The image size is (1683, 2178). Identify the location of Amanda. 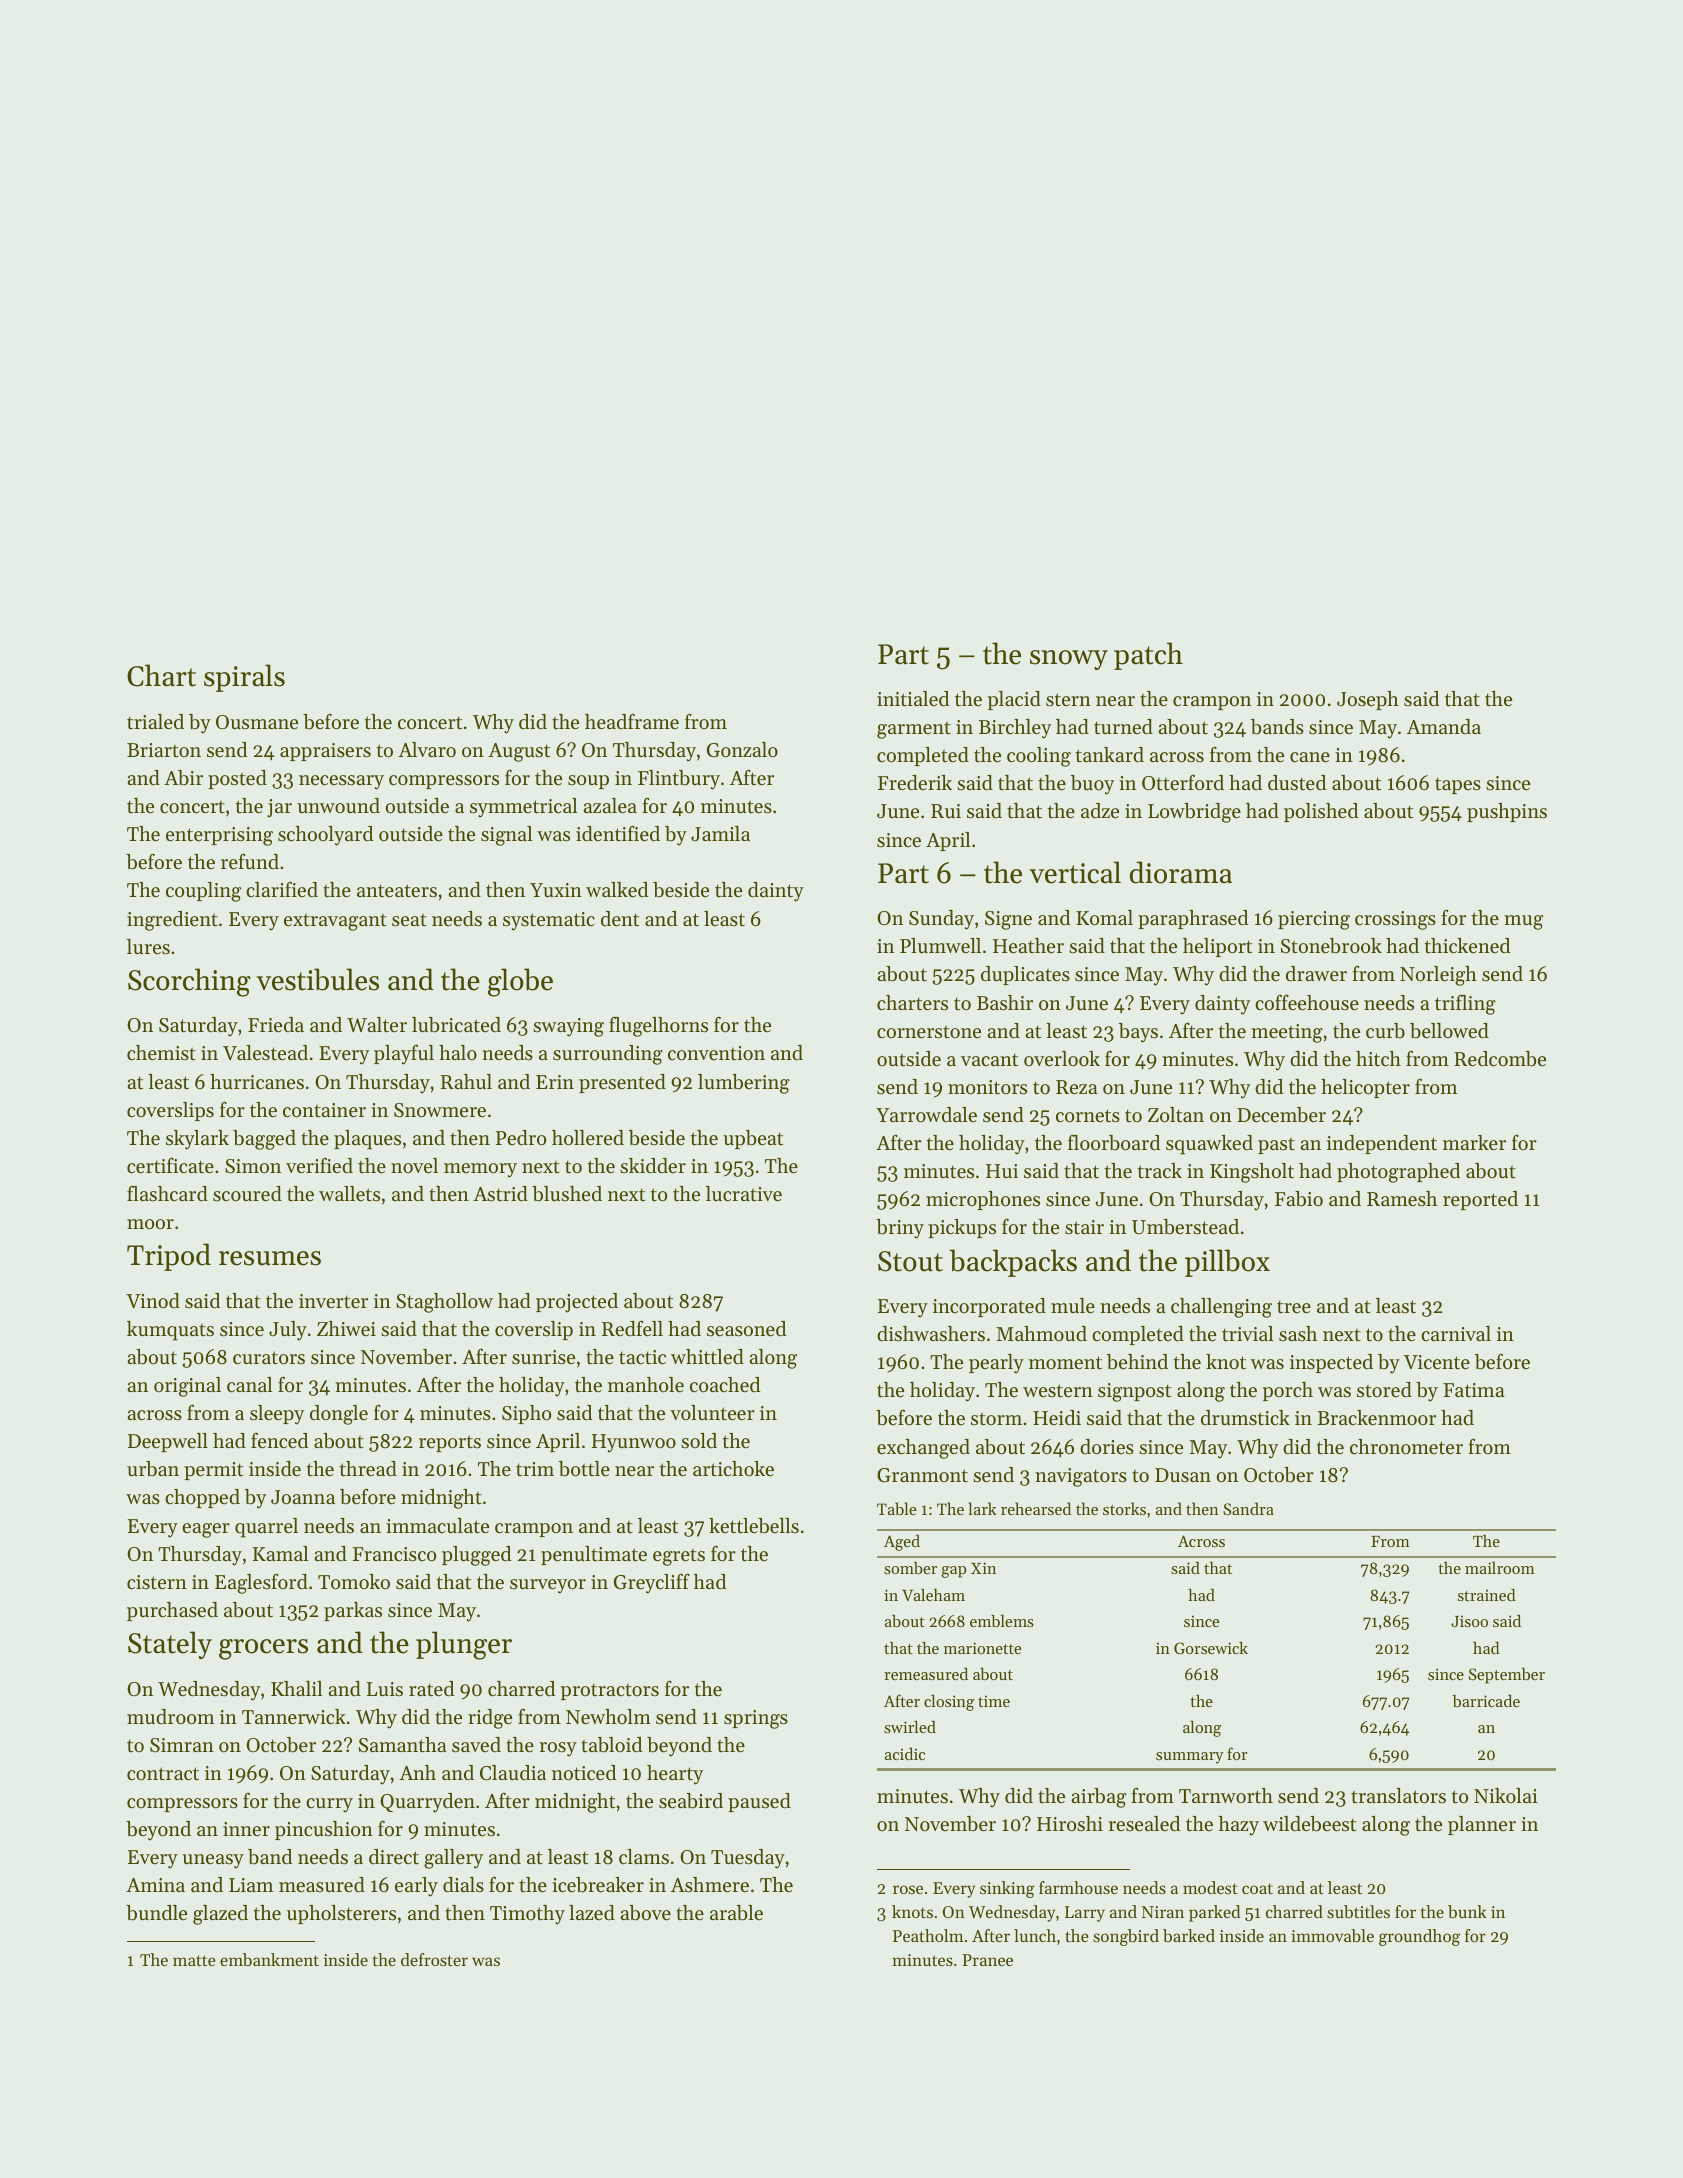
(1444, 726).
